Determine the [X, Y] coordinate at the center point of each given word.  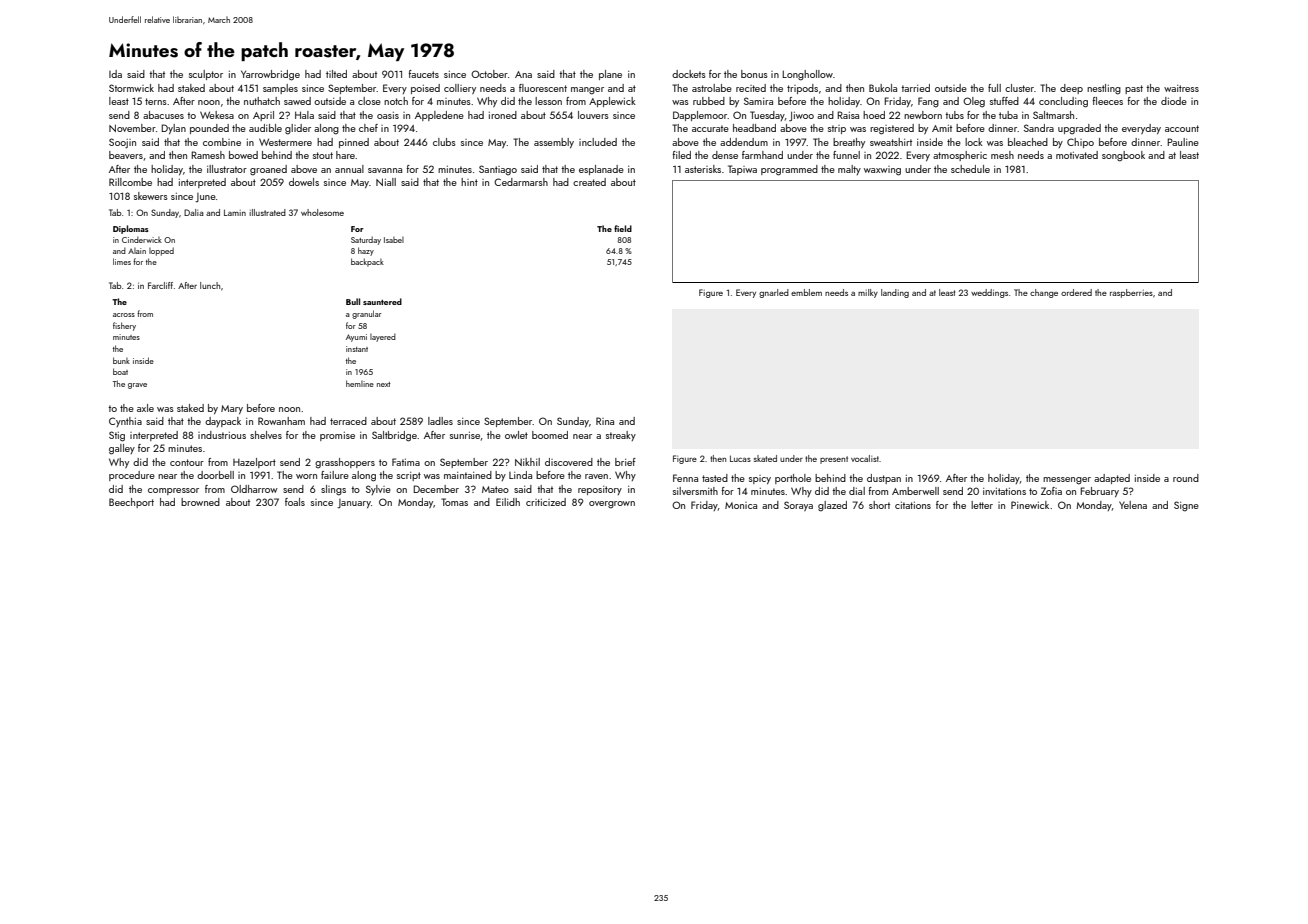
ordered [1076, 292]
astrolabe [712, 88]
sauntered [382, 301]
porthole [793, 479]
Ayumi [356, 338]
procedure [132, 476]
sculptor [206, 75]
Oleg [974, 102]
